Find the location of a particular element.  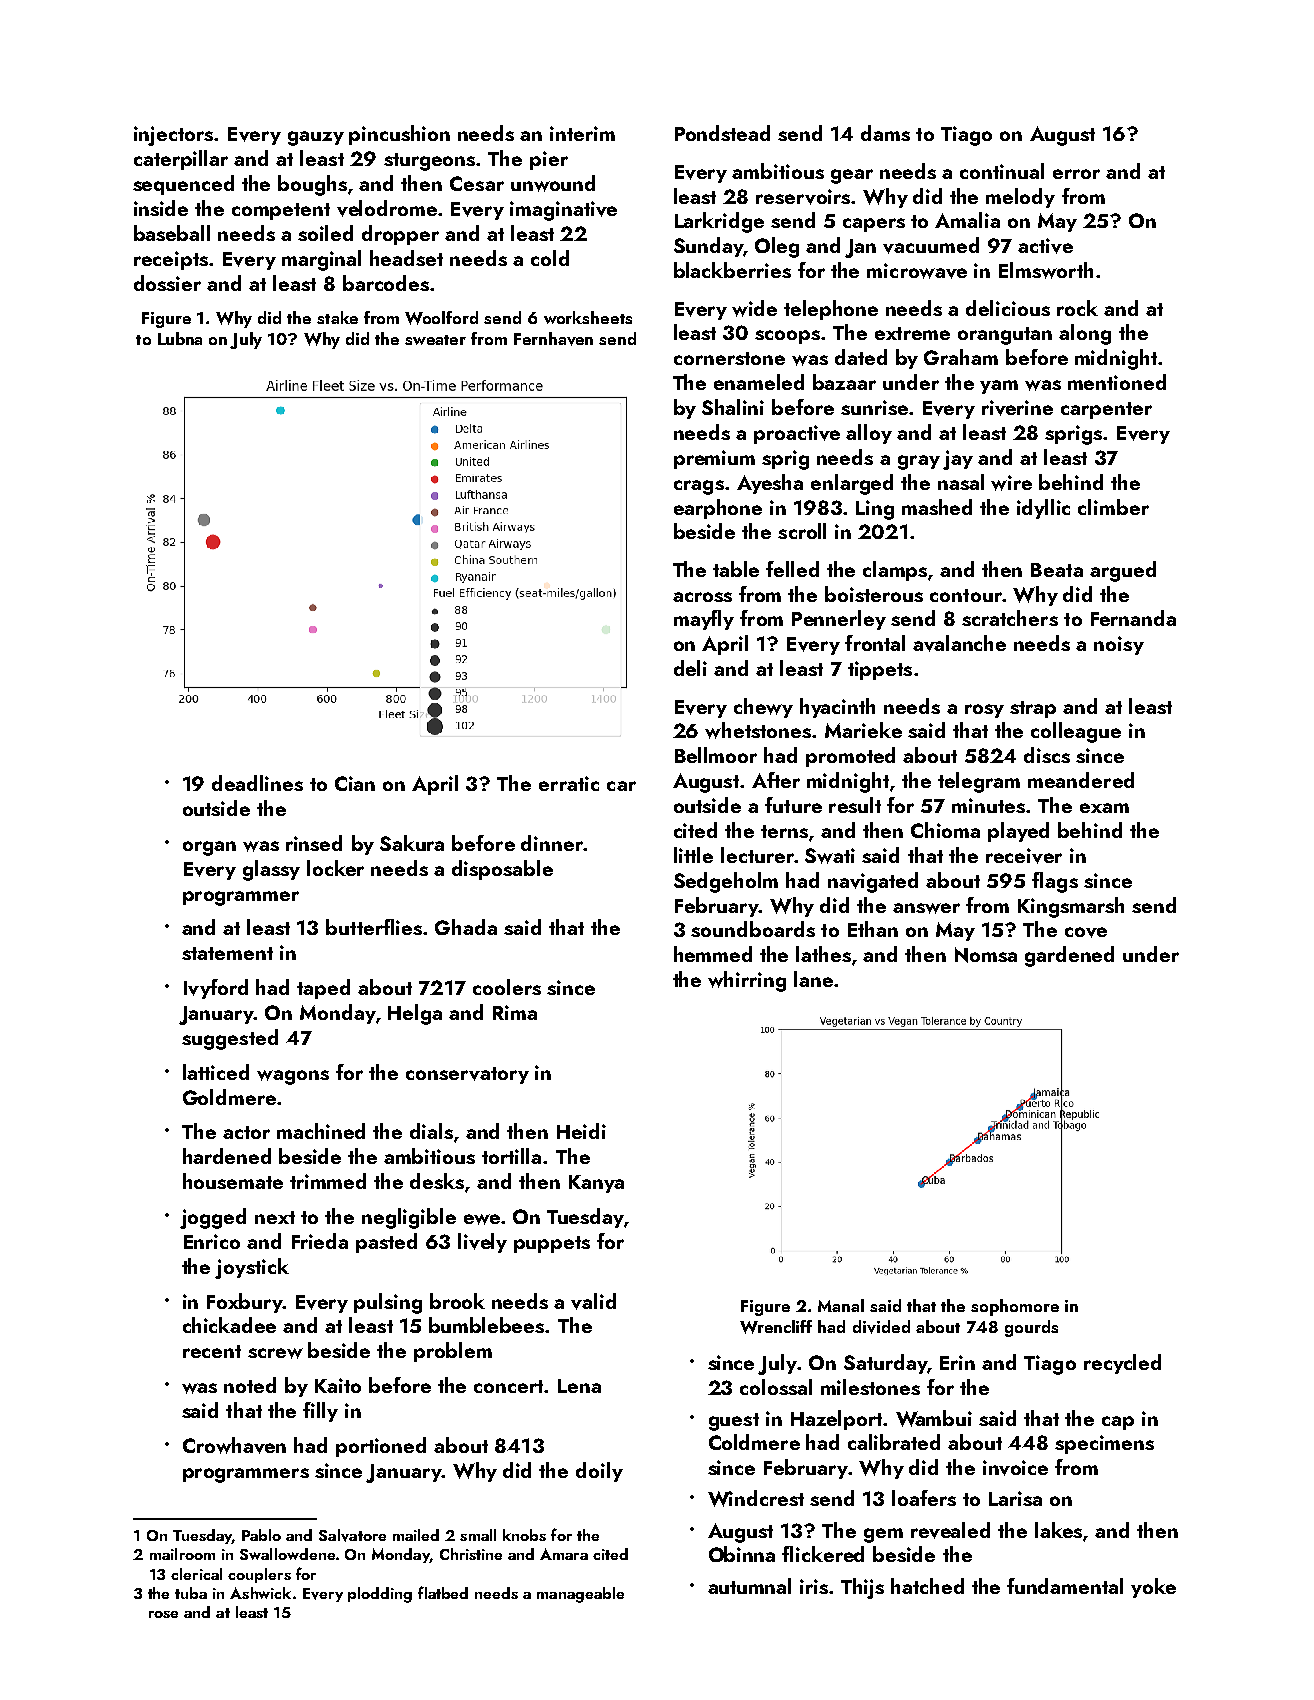

Amara is located at coordinates (564, 1554).
